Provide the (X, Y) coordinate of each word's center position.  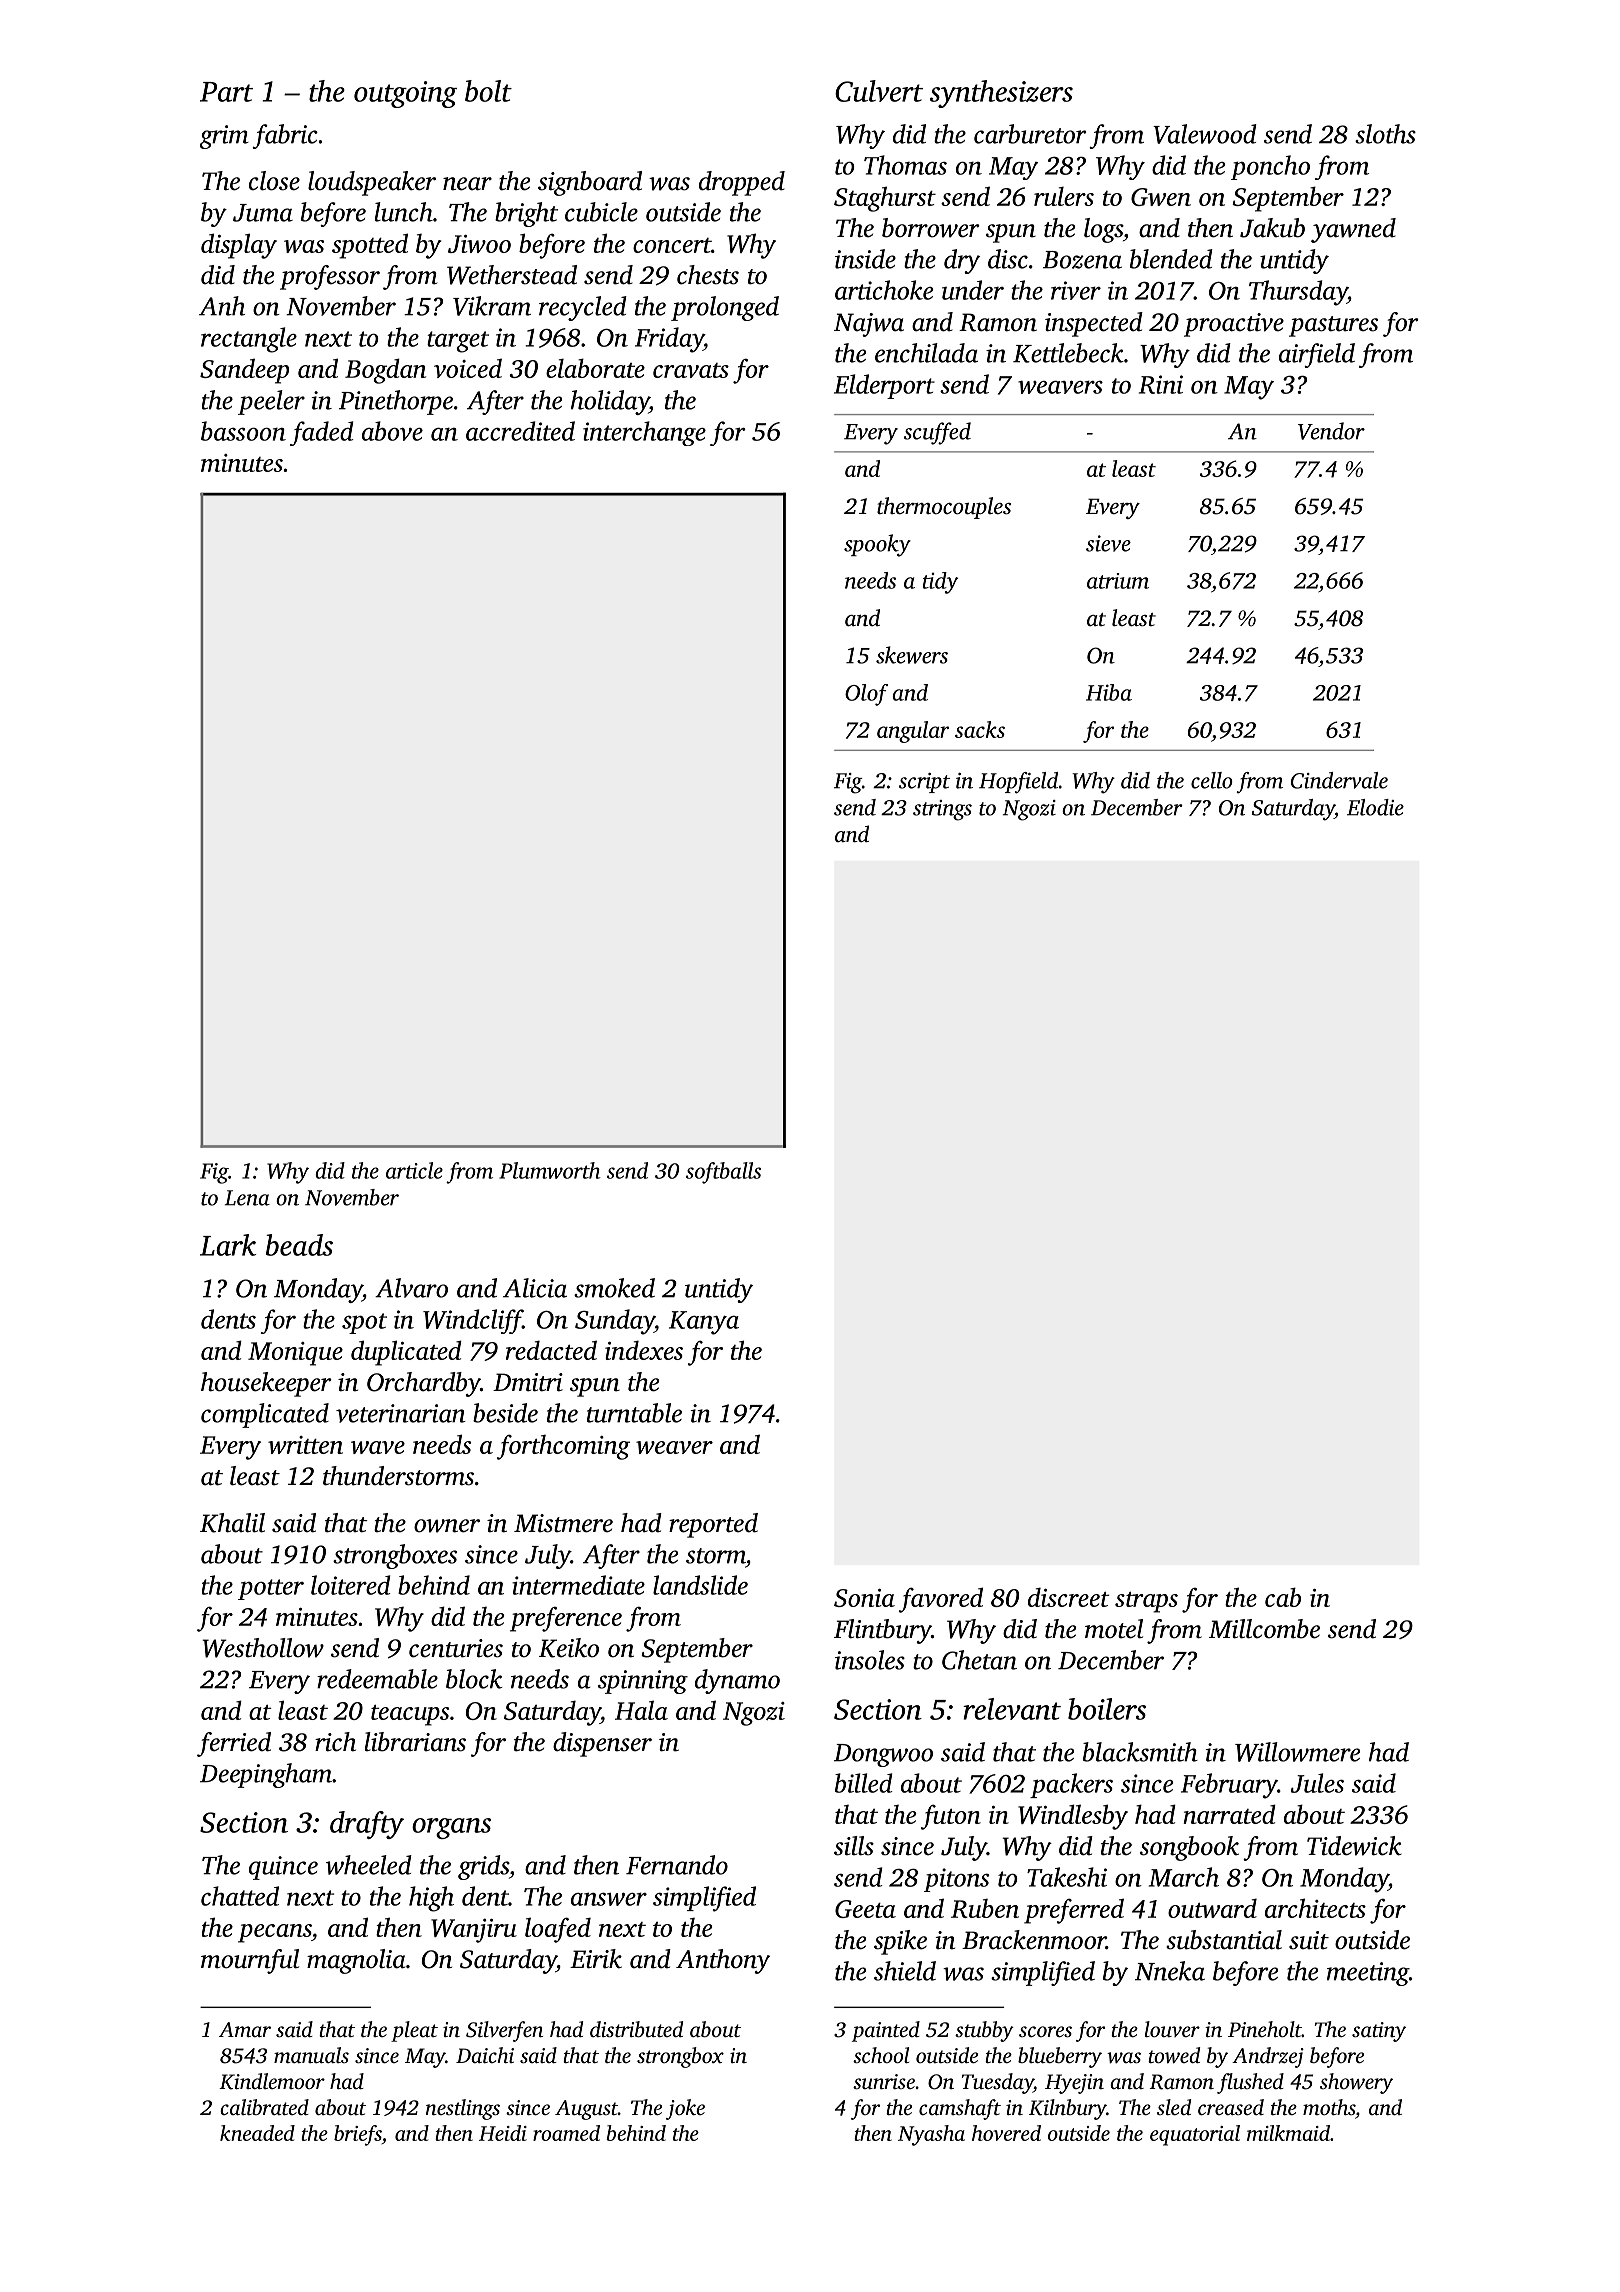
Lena (247, 1198)
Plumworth (550, 1170)
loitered (351, 1585)
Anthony (723, 1961)
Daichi (485, 2055)
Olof (866, 695)
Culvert (879, 91)
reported (713, 1525)
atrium (1118, 581)
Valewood (1205, 134)
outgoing (405, 94)
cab (1283, 1597)
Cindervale (1339, 780)
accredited (520, 431)
